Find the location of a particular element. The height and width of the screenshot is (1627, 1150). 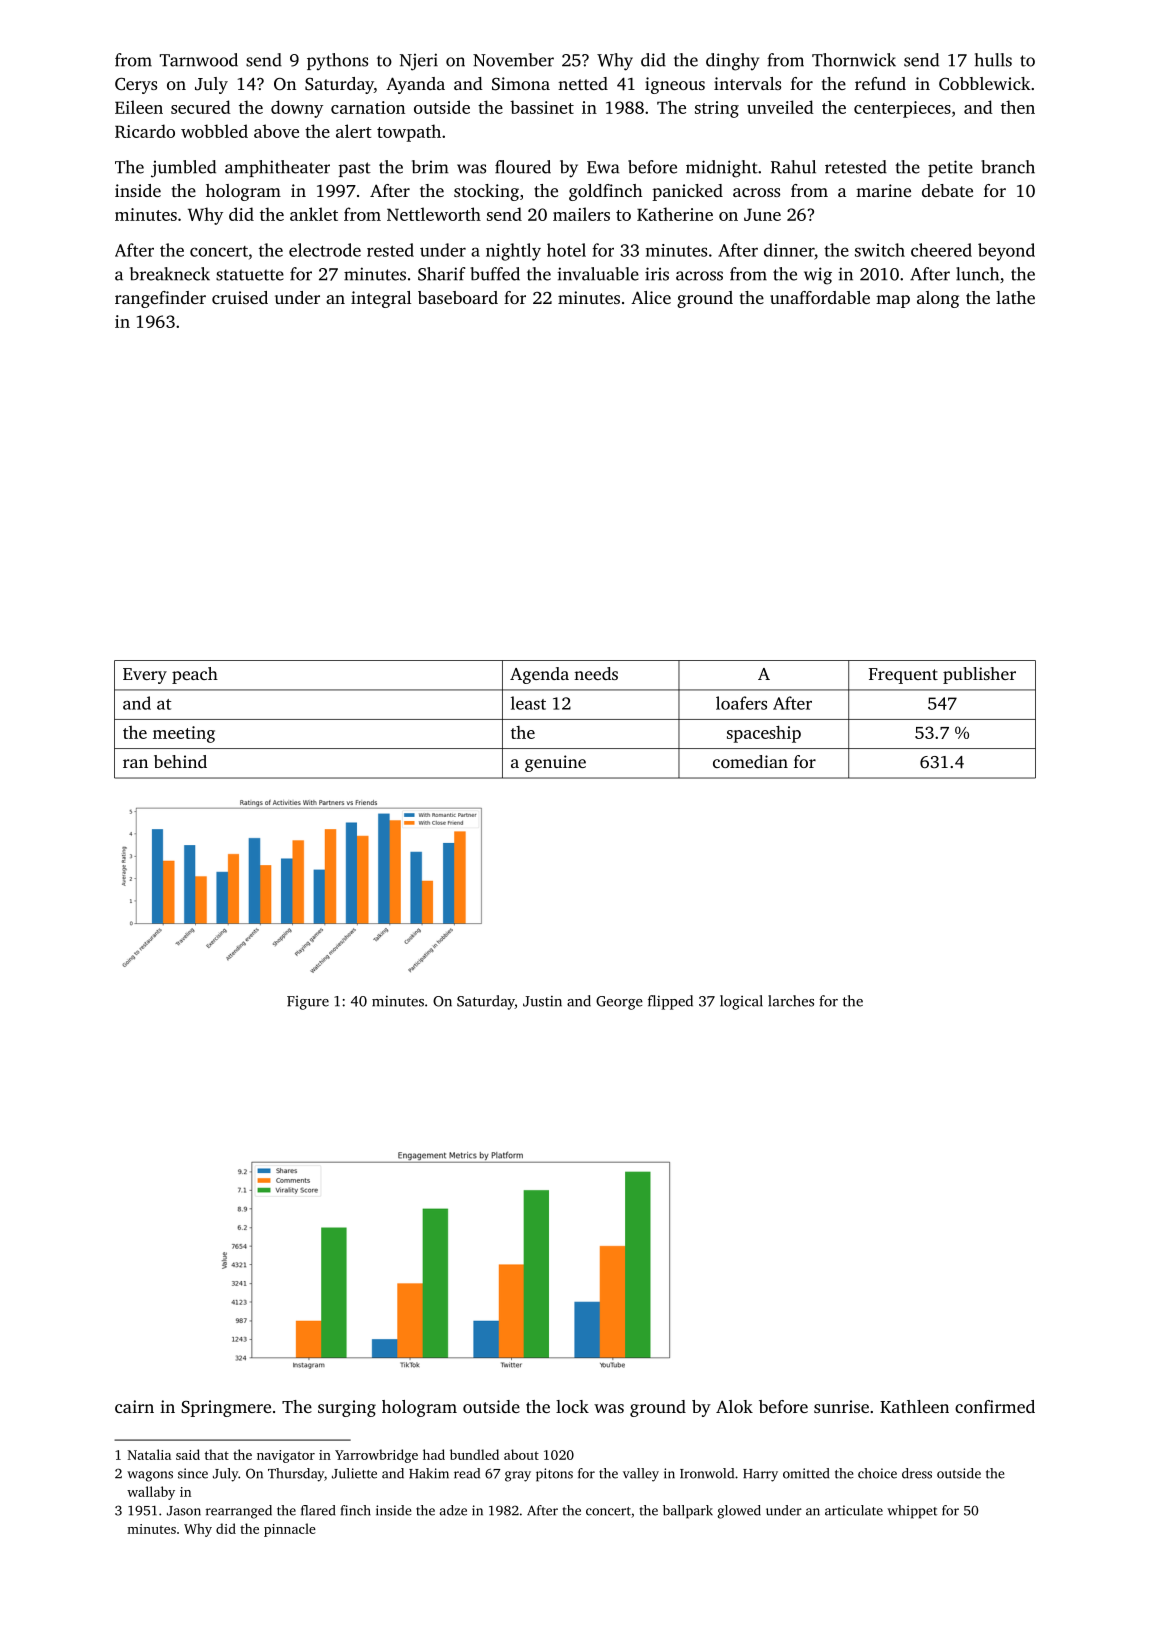

string is located at coordinates (717, 109).
